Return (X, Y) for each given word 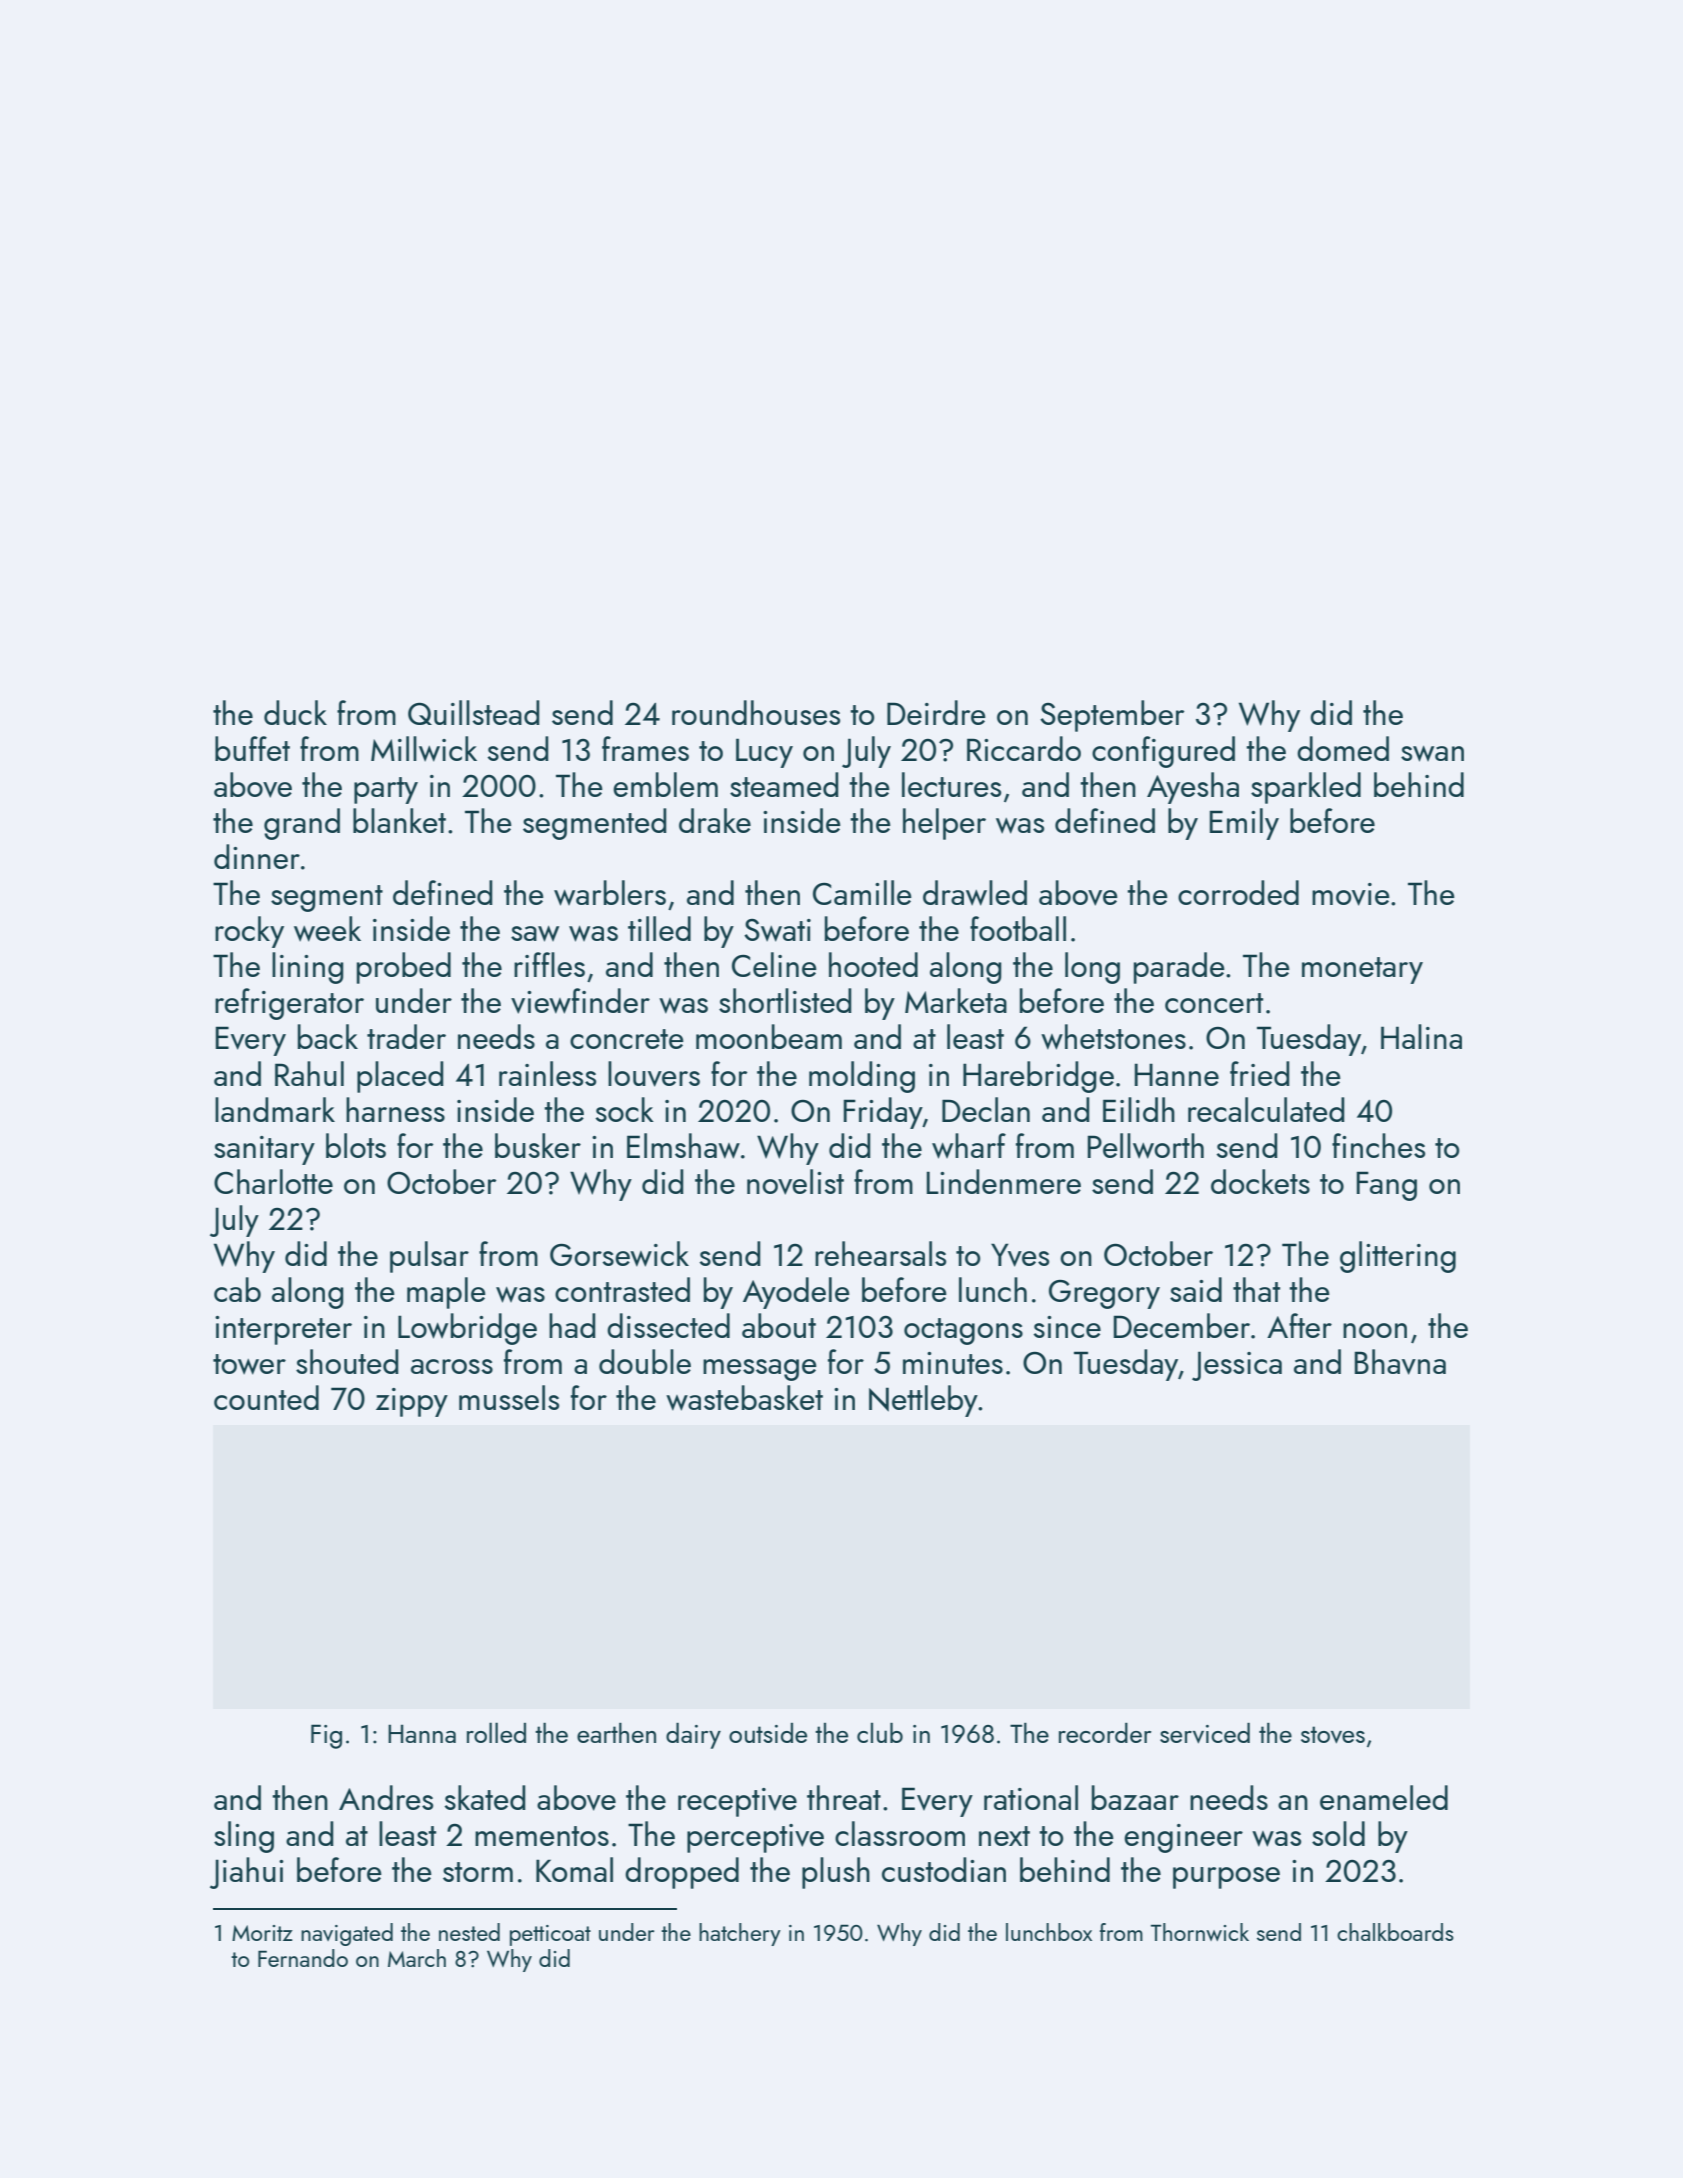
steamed (784, 784)
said (1196, 1289)
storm (478, 1872)
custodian (944, 1869)
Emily (1244, 824)
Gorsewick (619, 1254)
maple (446, 1293)
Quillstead (474, 712)
